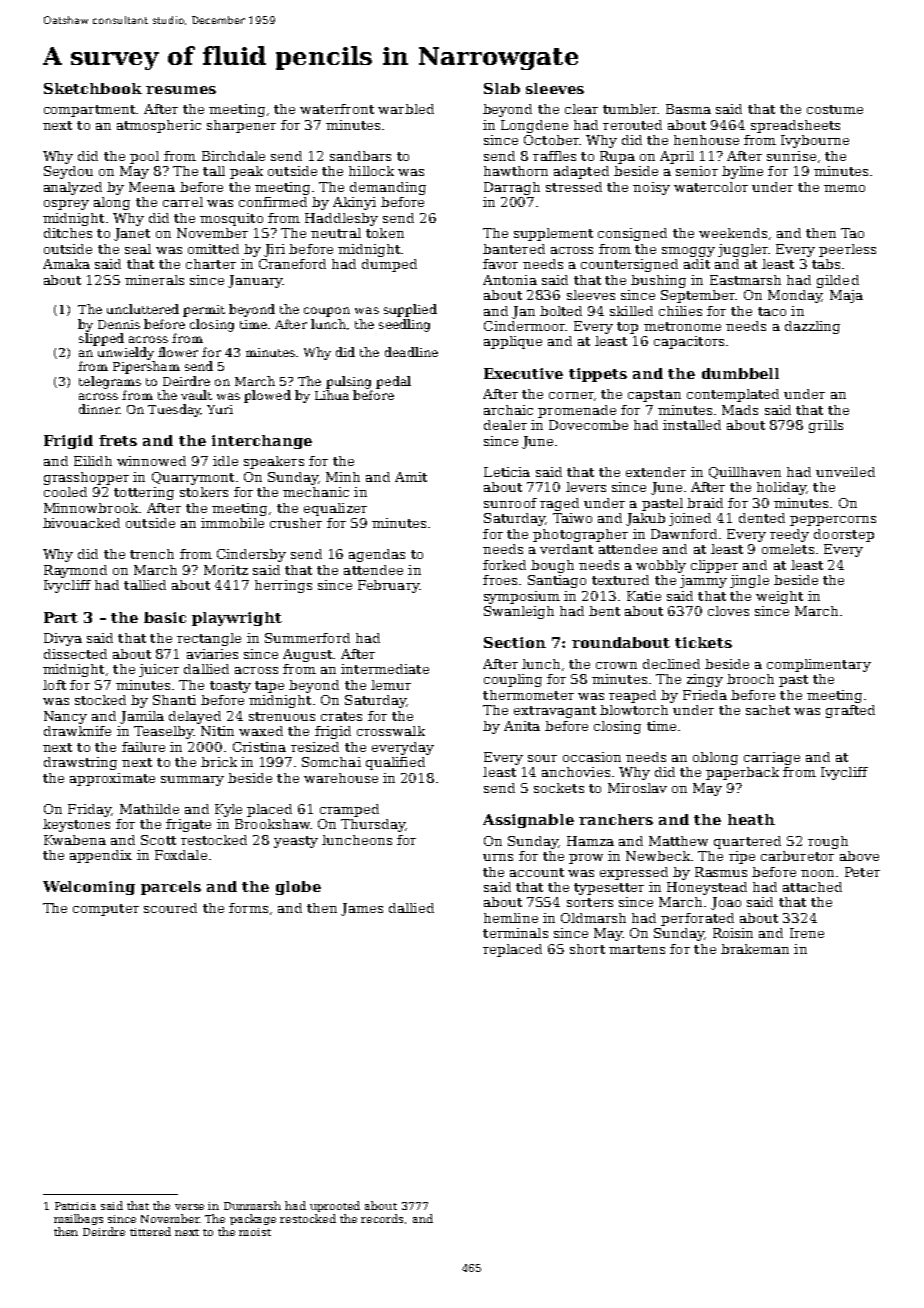 The height and width of the page is (1308, 924). I want to click on complimentary, so click(819, 665).
